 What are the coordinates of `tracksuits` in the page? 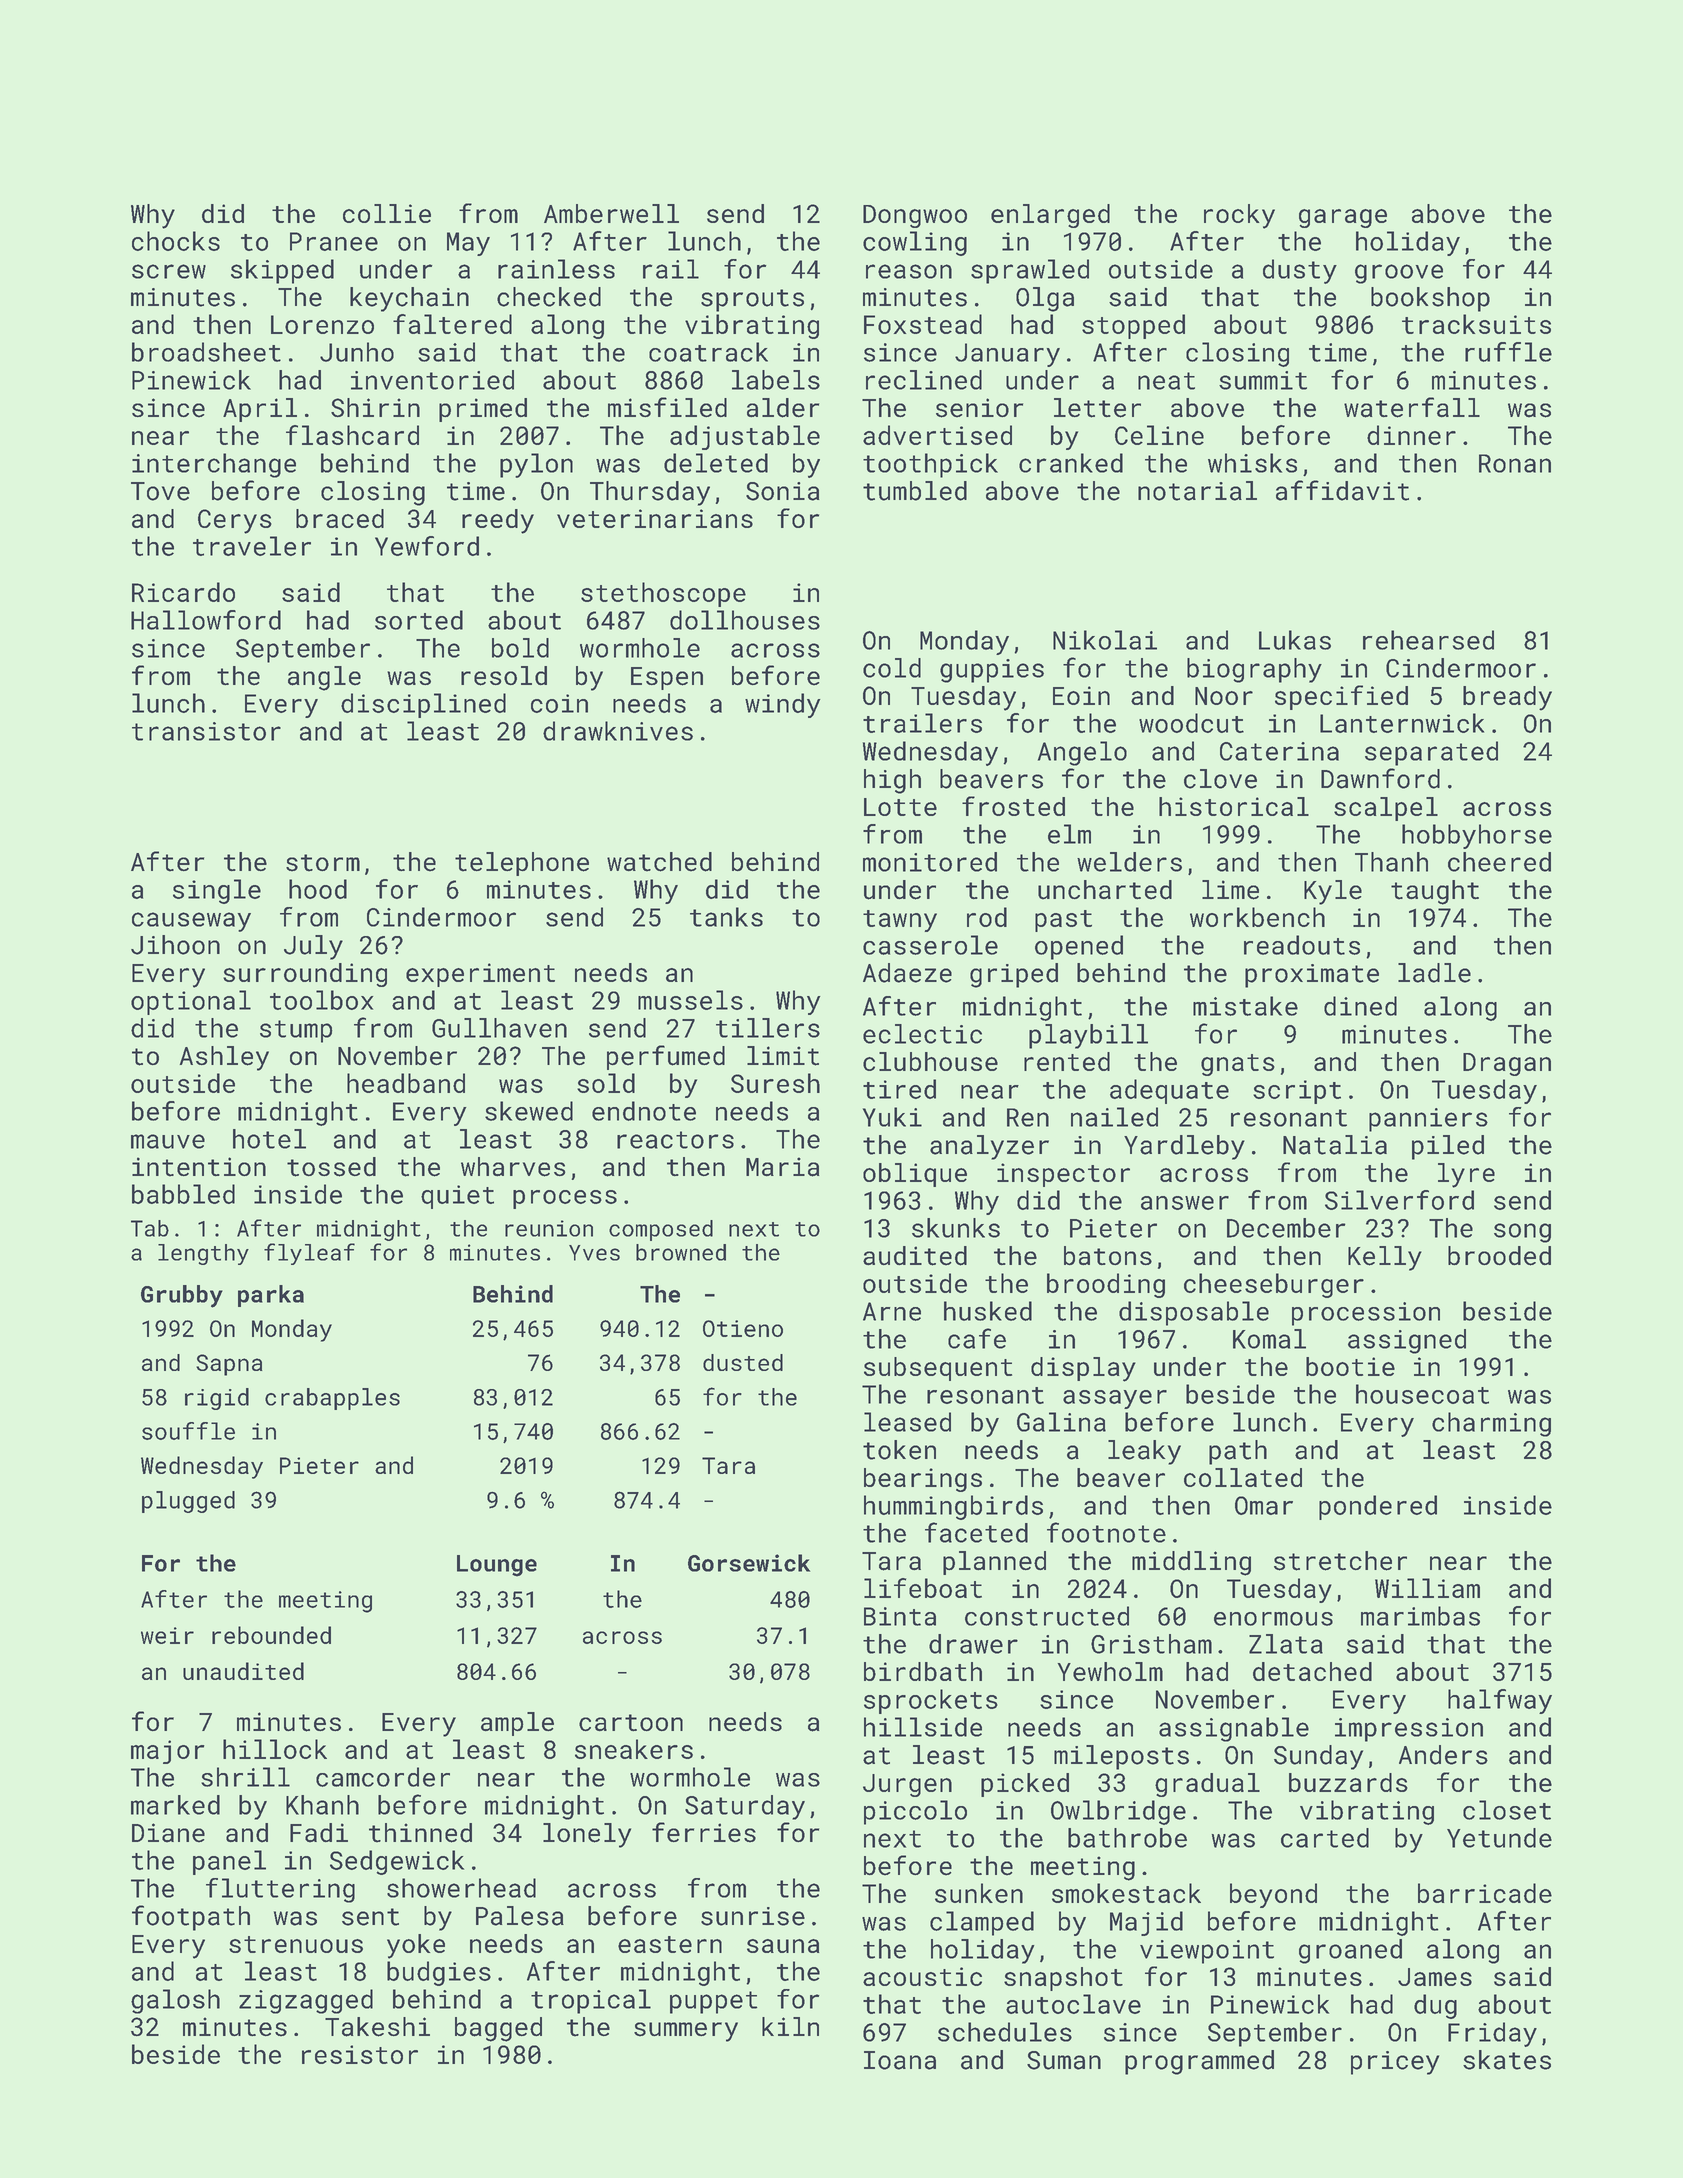 It's located at (1476, 324).
